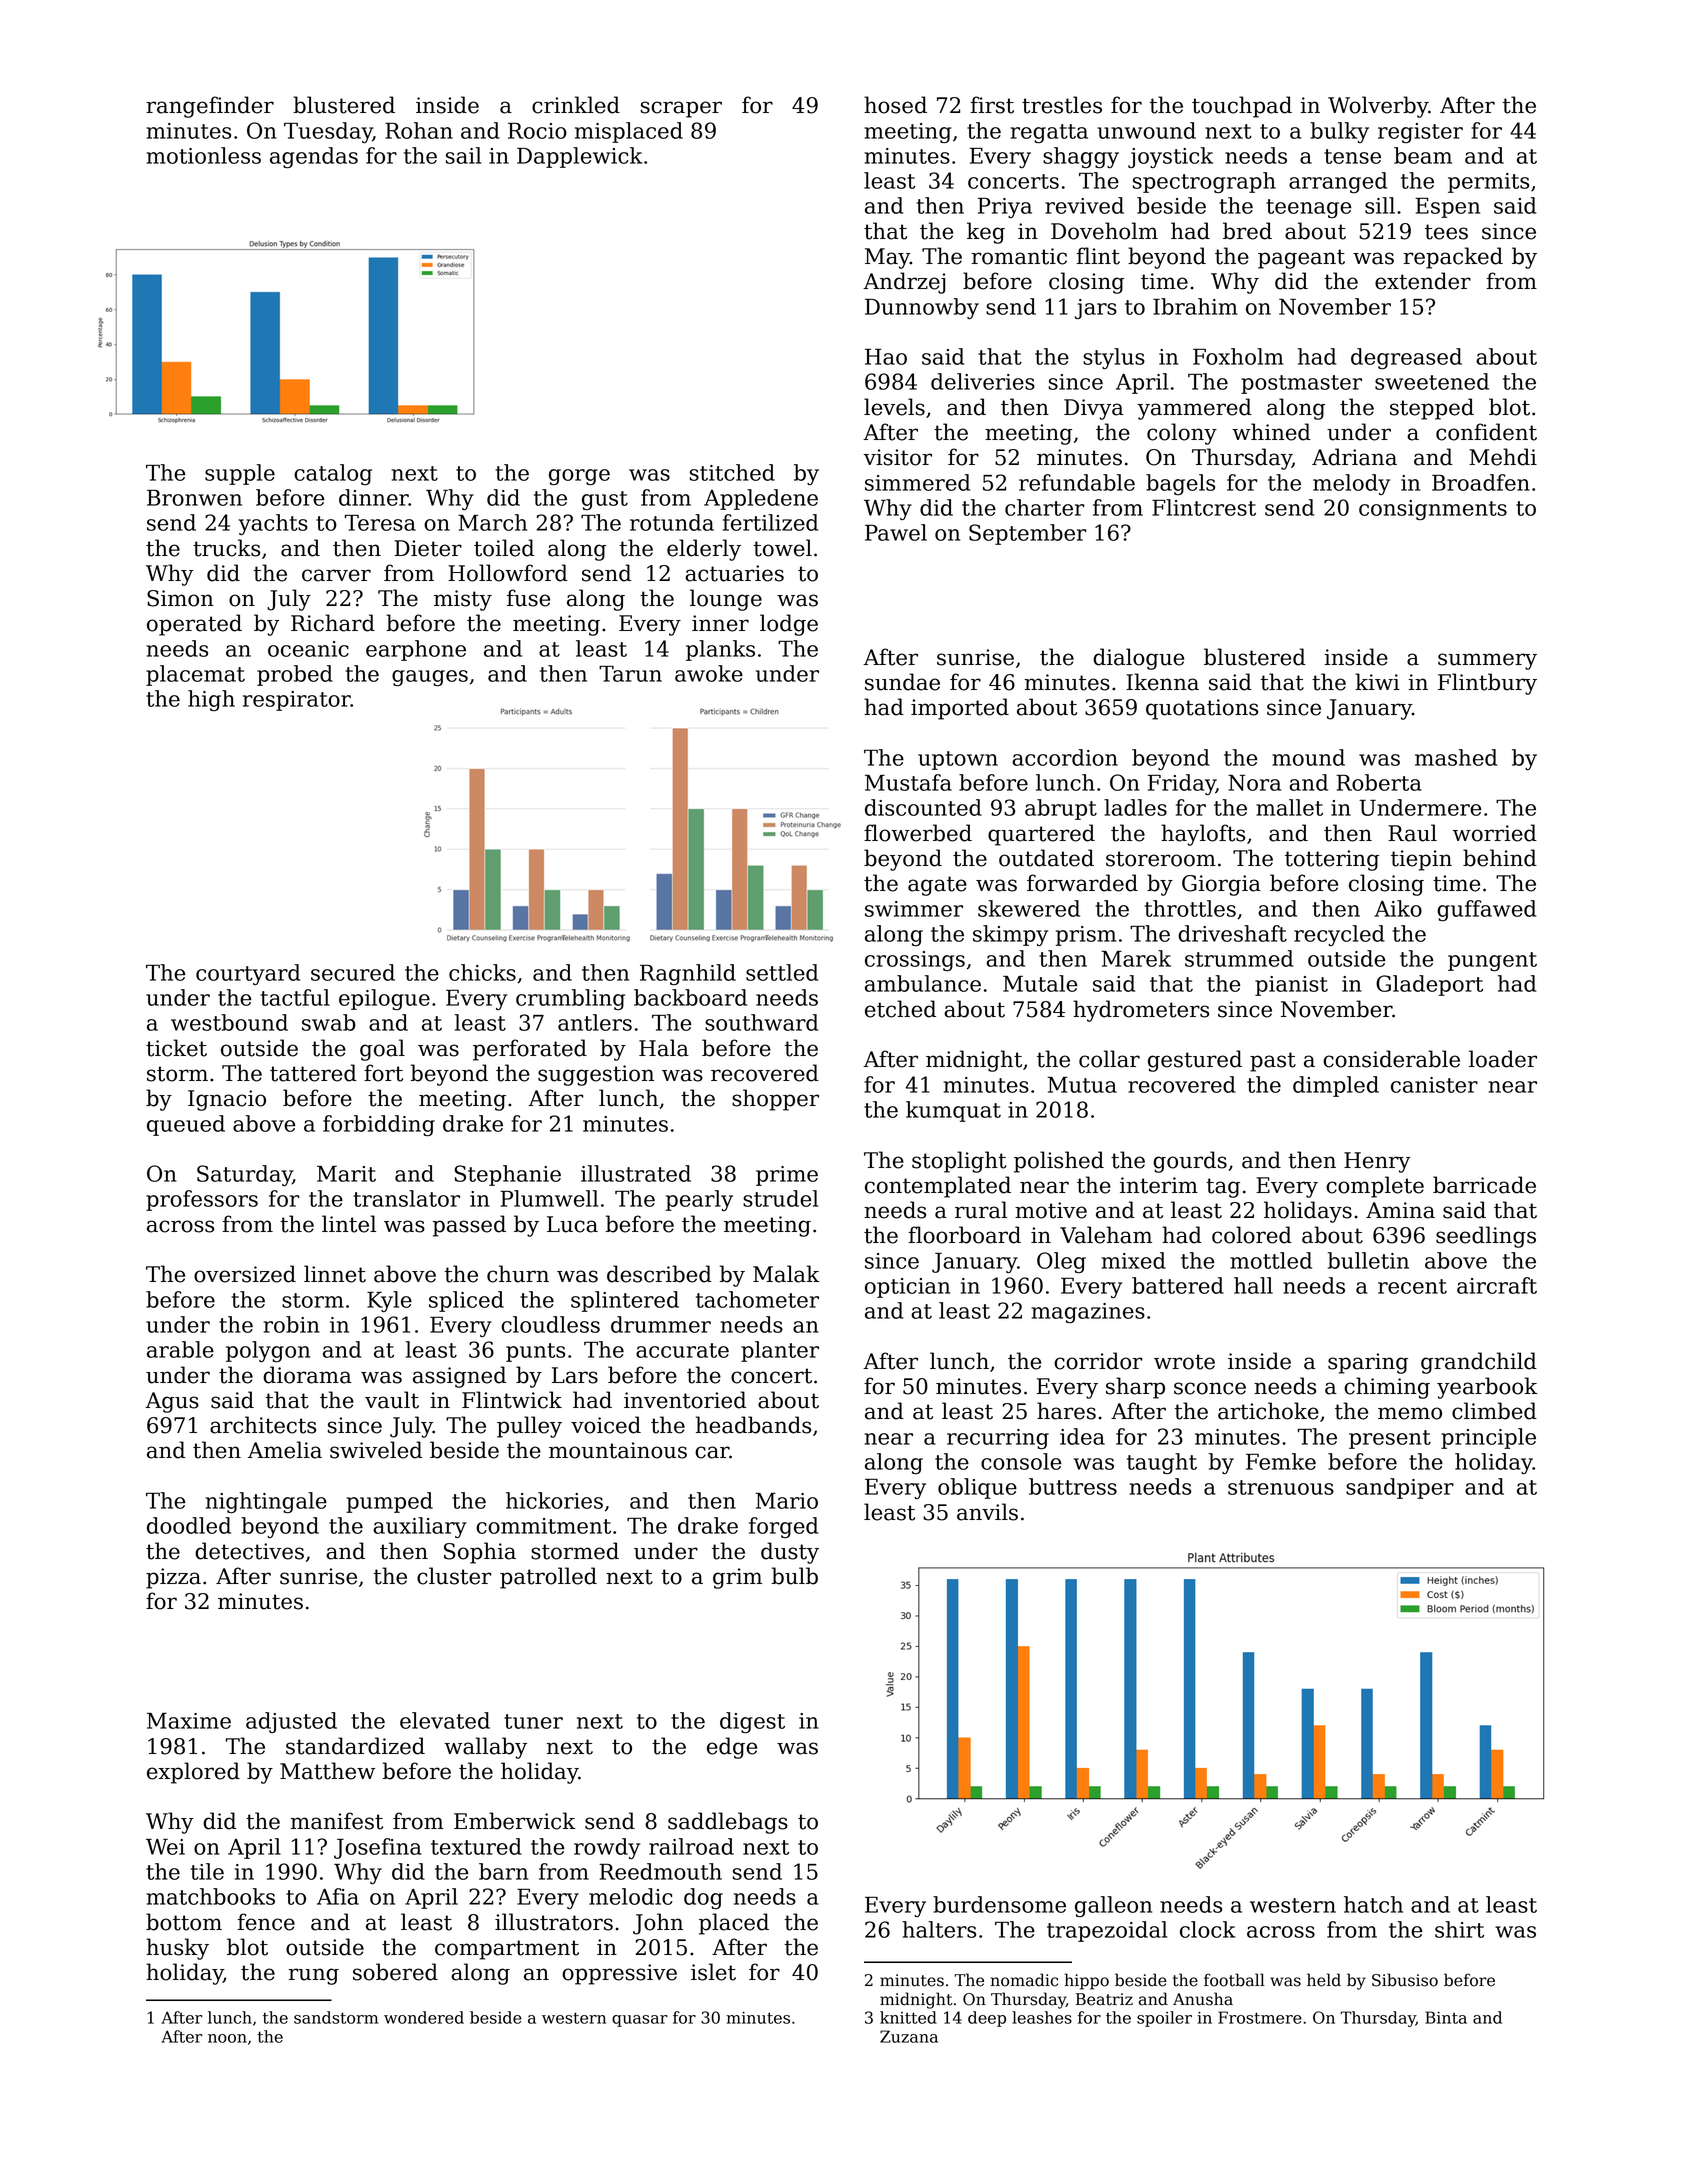 This document has width=1683, height=2178. What do you see at coordinates (1254, 783) in the document?
I see `Nora` at bounding box center [1254, 783].
